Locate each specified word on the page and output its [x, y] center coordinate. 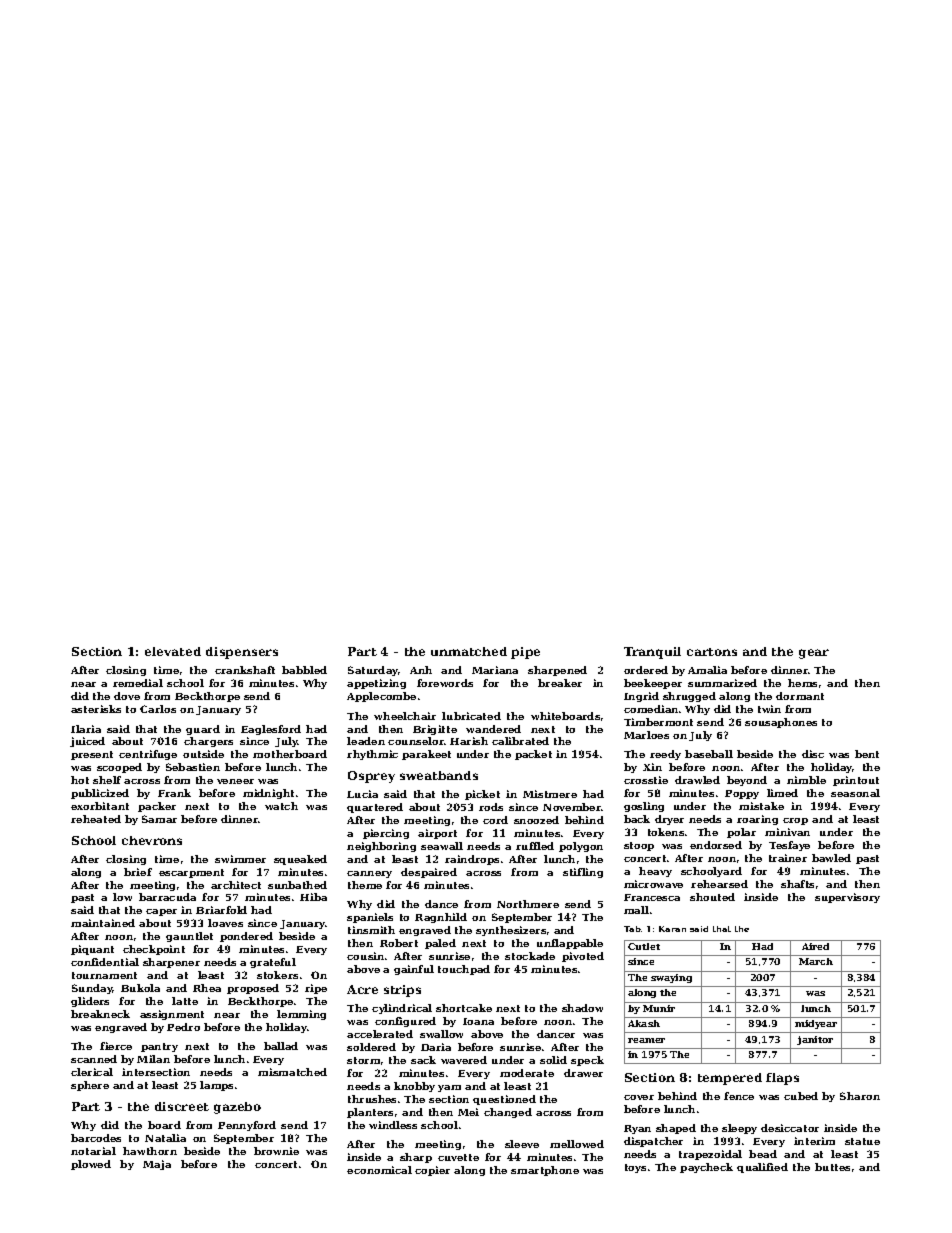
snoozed [536, 820]
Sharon [860, 1096]
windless [393, 1125]
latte [185, 1001]
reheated [96, 819]
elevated [173, 651]
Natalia [165, 1138]
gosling [644, 807]
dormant [800, 696]
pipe [525, 653]
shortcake [464, 1008]
